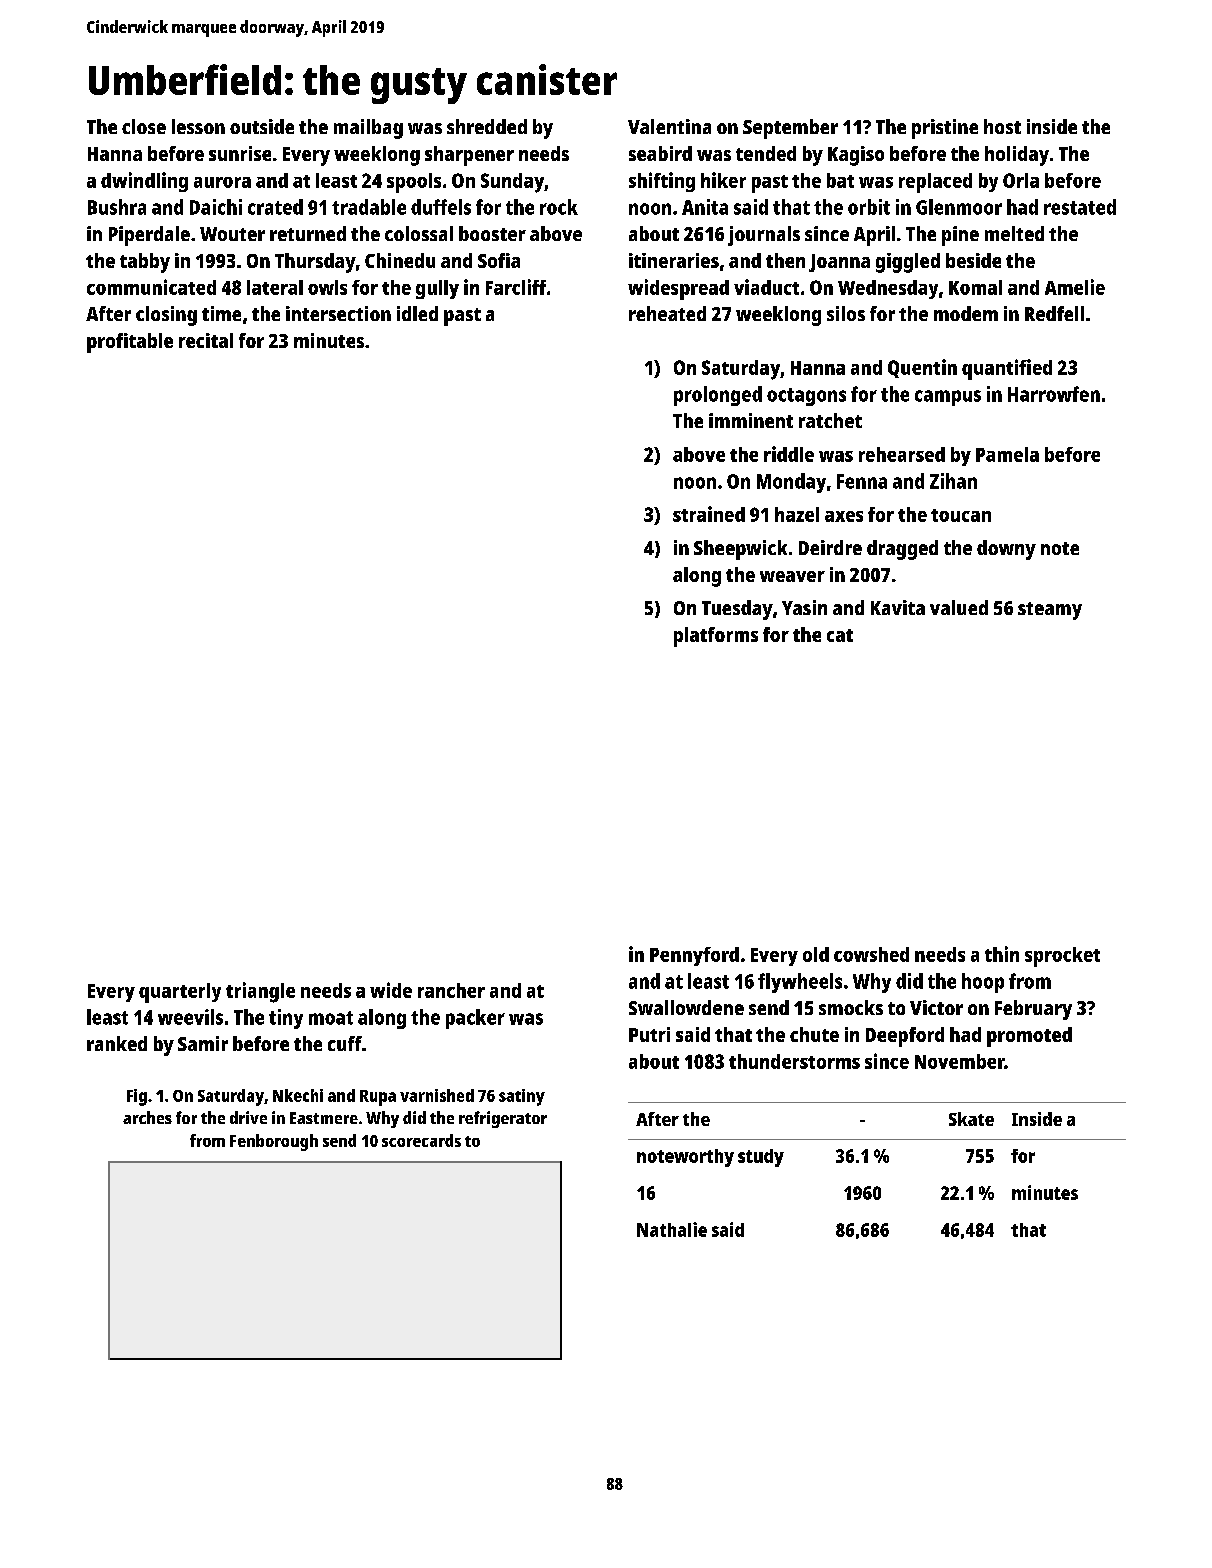 The image size is (1212, 1568). What do you see at coordinates (959, 607) in the page?
I see `valued` at bounding box center [959, 607].
